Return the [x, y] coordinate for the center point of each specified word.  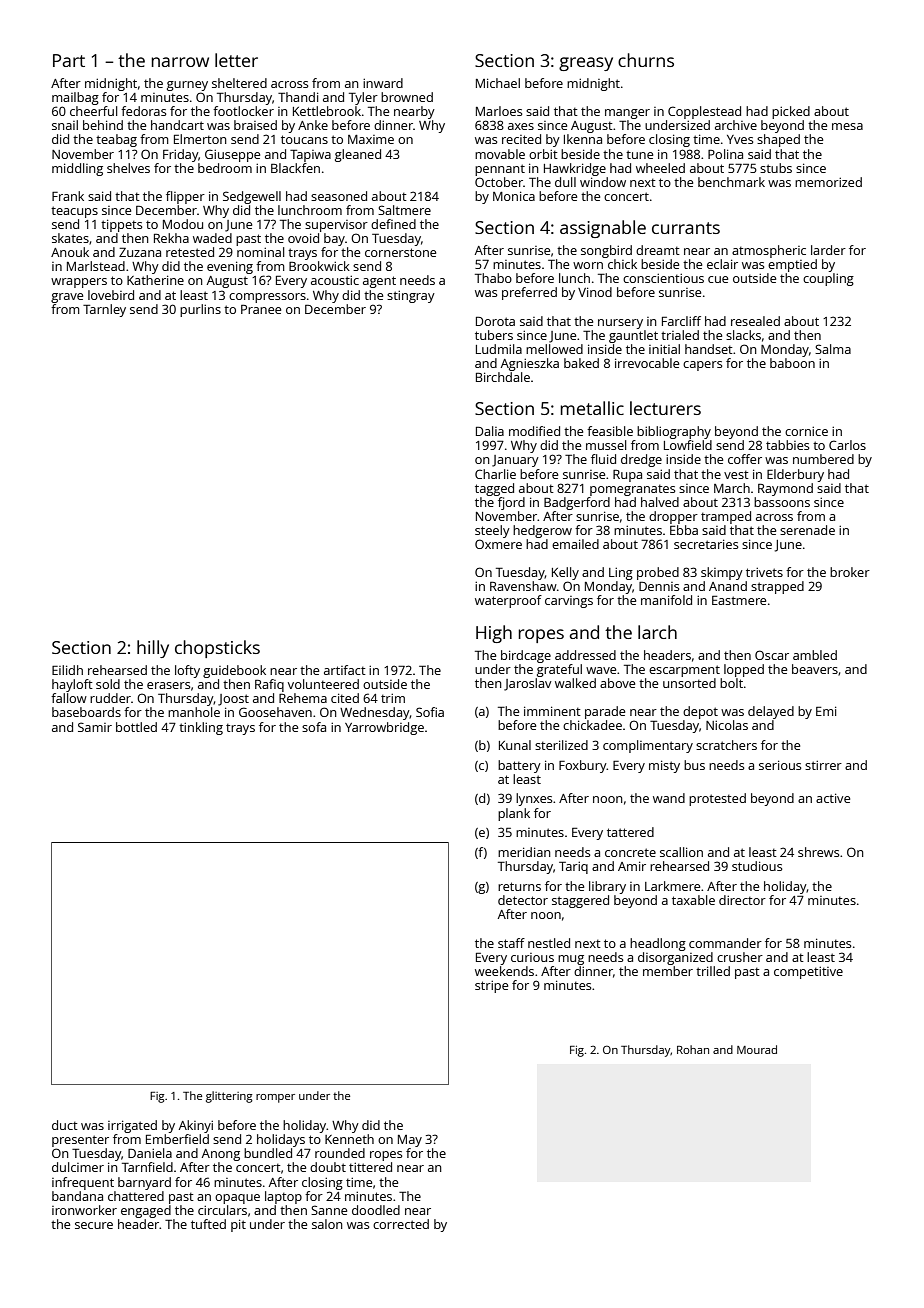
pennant [500, 170]
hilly [153, 649]
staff [511, 943]
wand [669, 798]
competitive [808, 973]
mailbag [75, 98]
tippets [121, 225]
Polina [725, 154]
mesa [847, 126]
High [494, 634]
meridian [524, 852]
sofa [314, 727]
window [603, 182]
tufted [208, 1224]
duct [65, 1125]
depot [700, 712]
